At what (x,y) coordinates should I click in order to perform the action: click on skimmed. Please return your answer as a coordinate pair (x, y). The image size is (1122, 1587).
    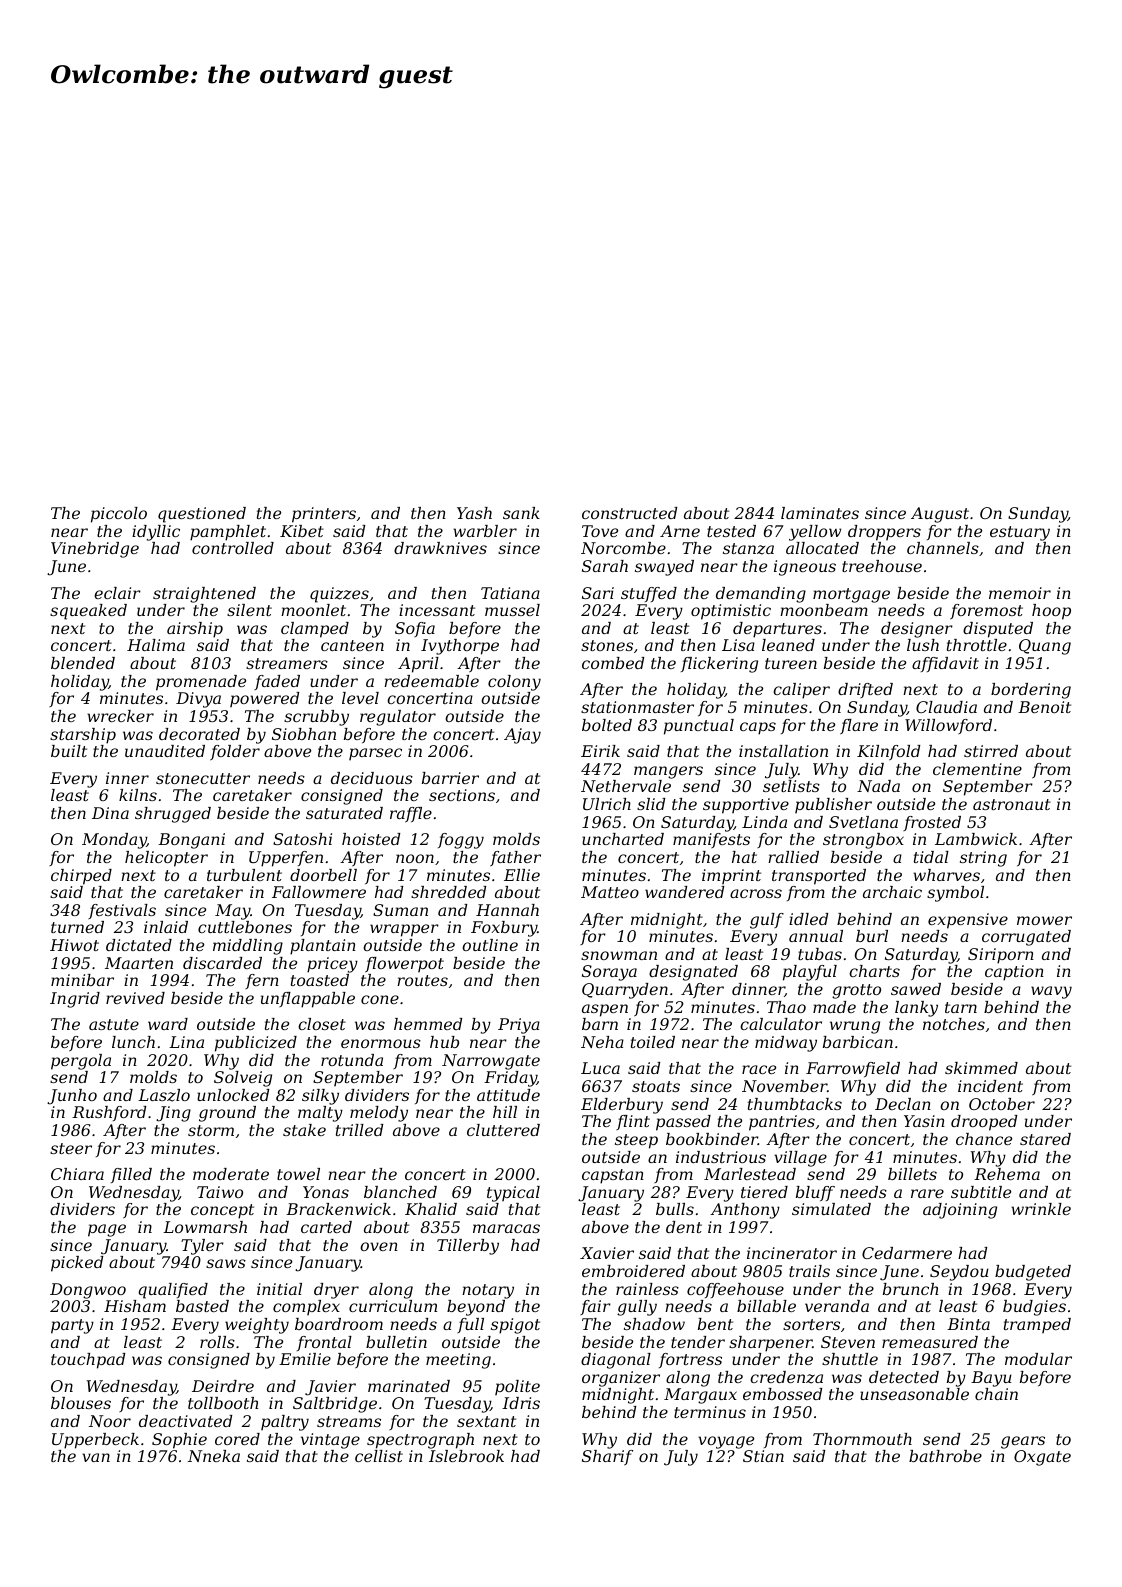
    Looking at the image, I should click on (981, 1068).
